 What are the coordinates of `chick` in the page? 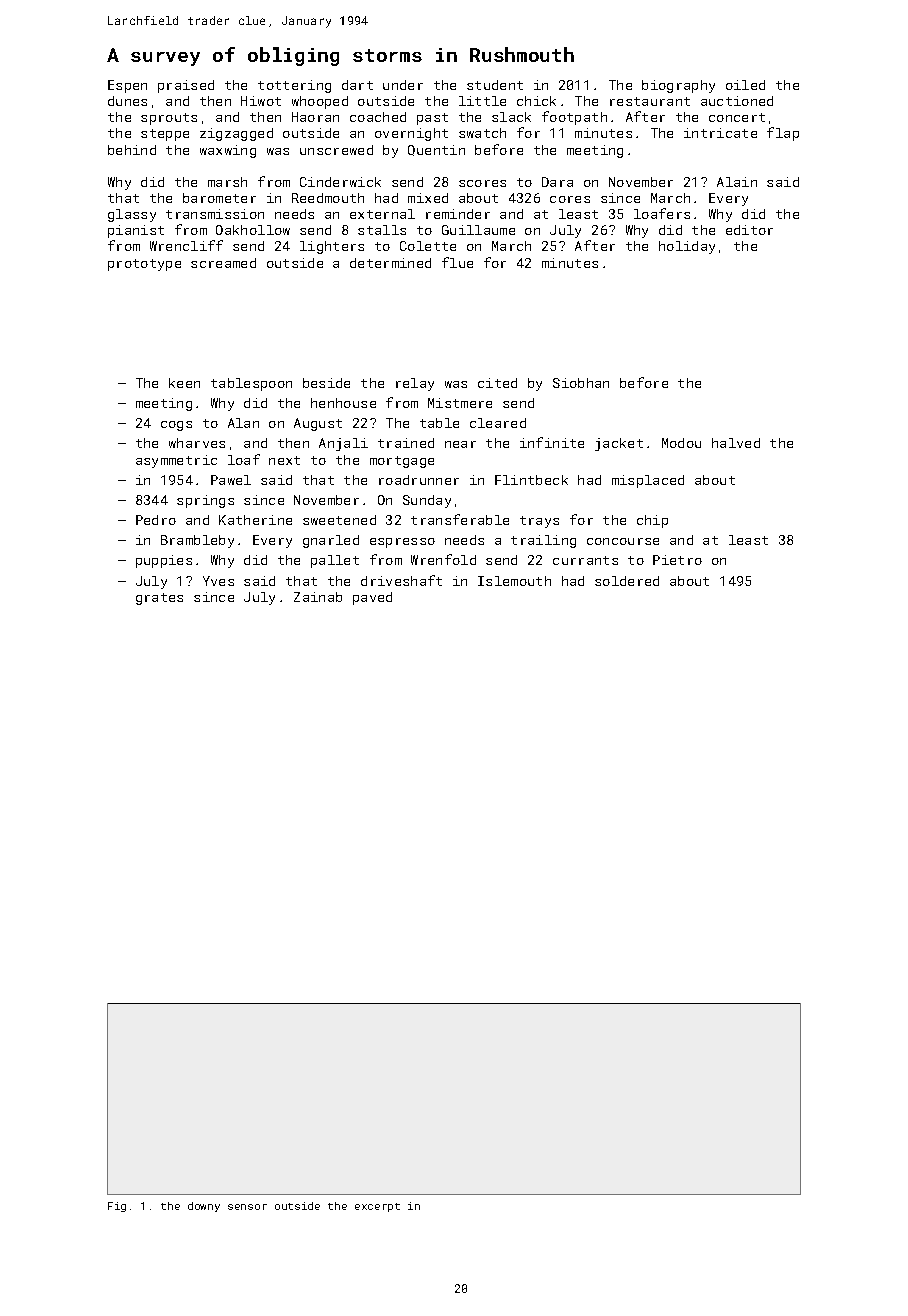 It's located at (536, 101).
